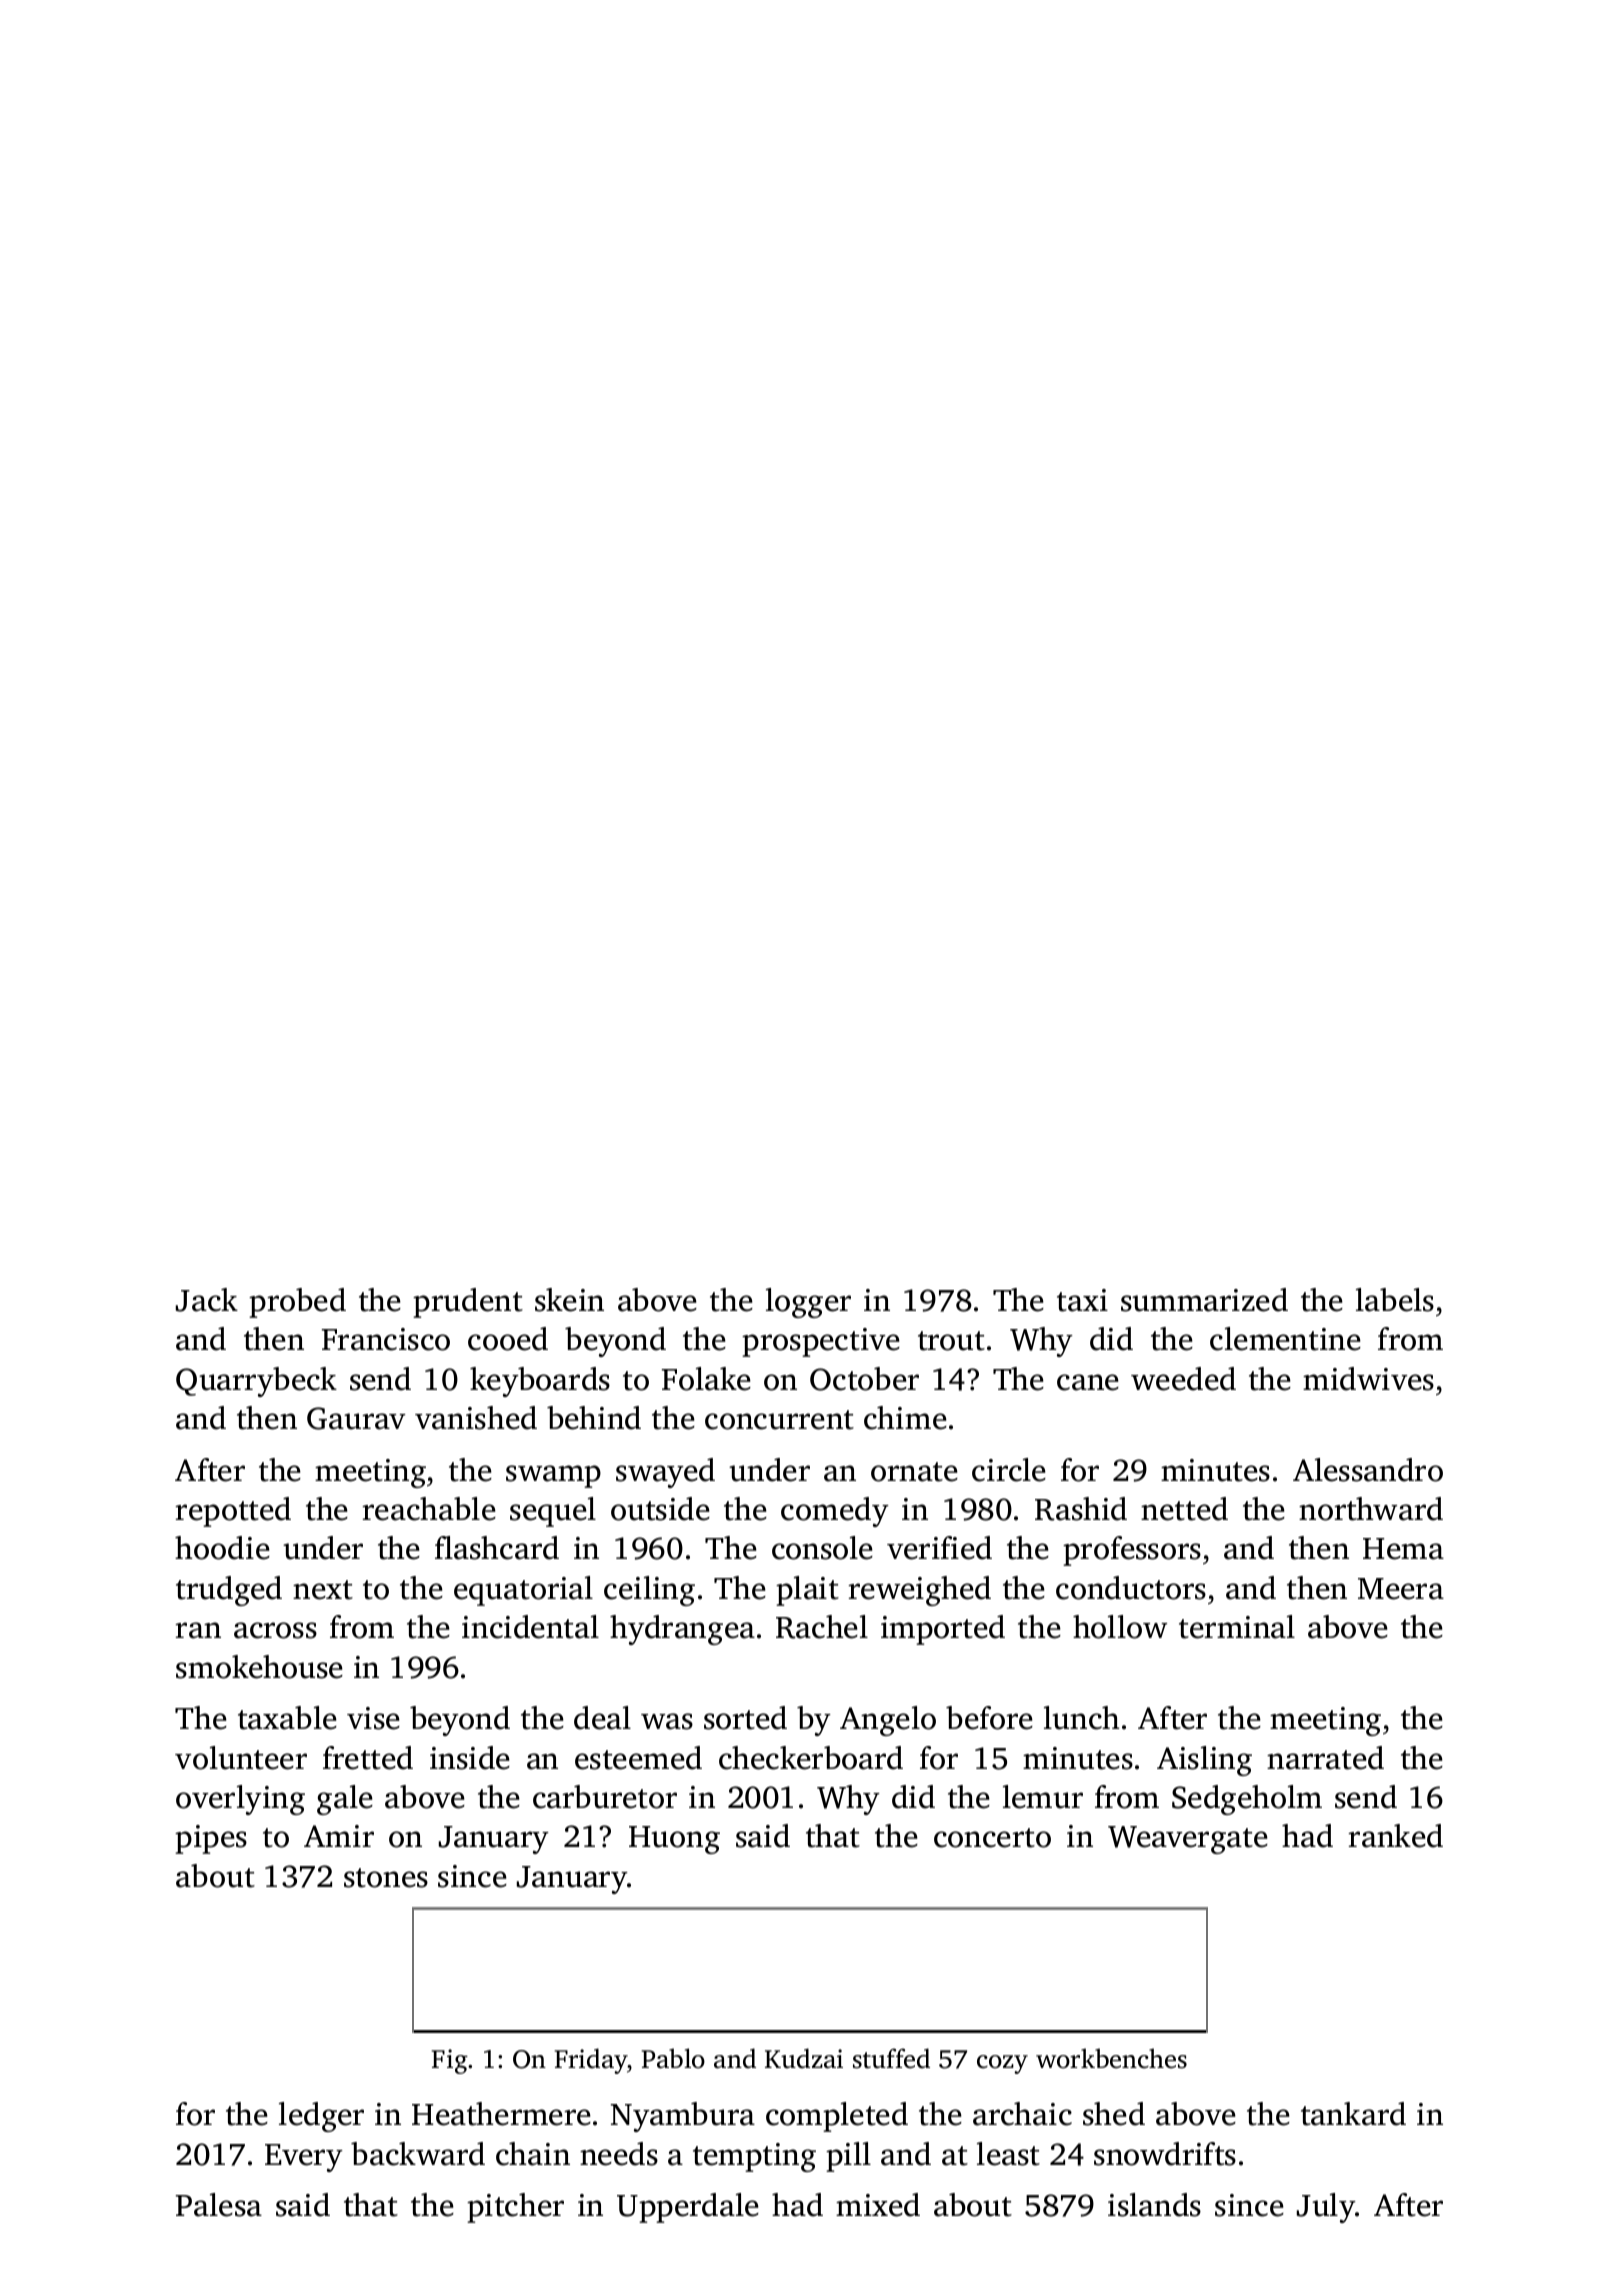 The height and width of the screenshot is (2292, 1620). Describe the element at coordinates (1204, 1300) in the screenshot. I see `summarized` at that location.
